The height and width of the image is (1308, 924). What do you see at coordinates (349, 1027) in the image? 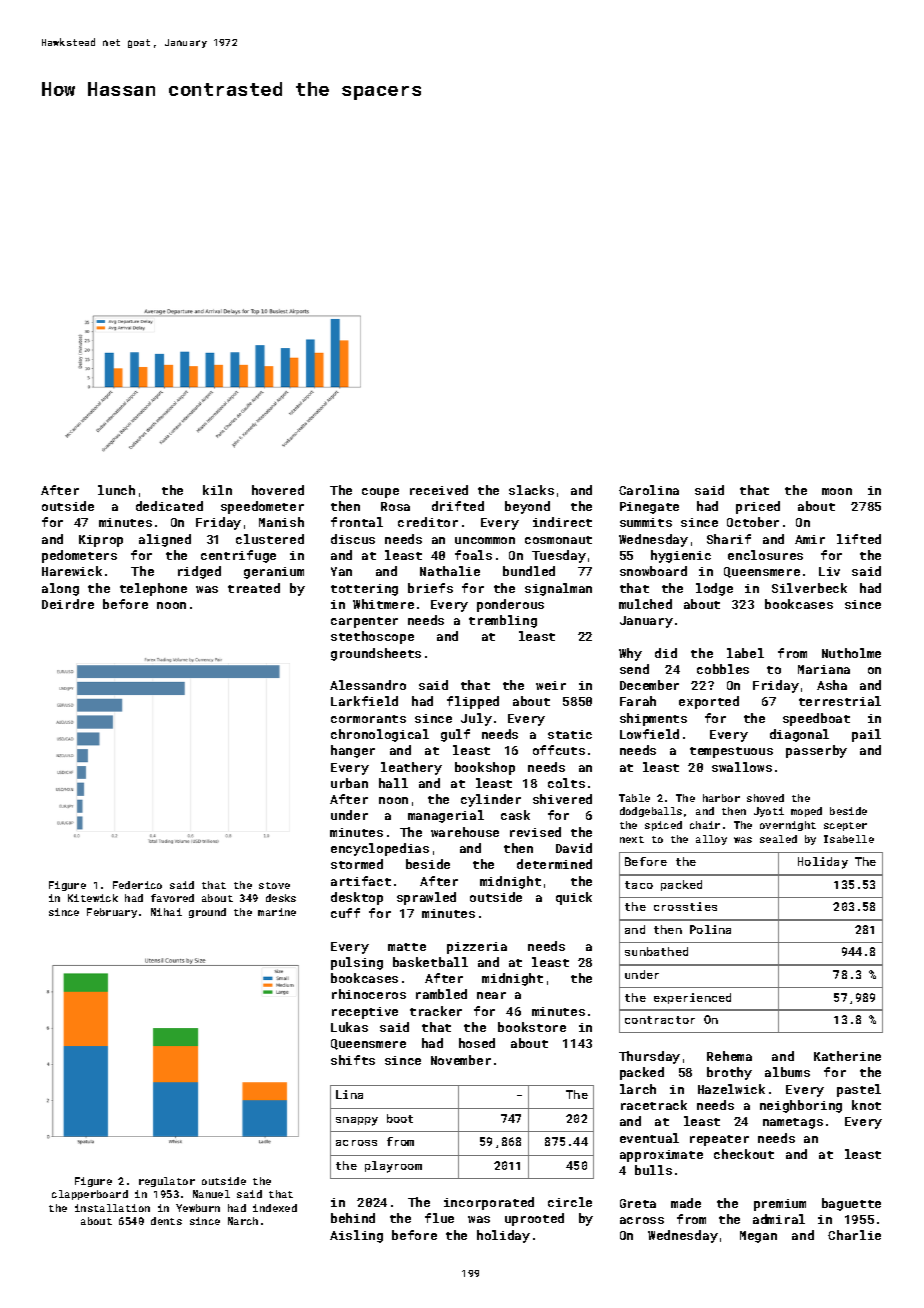
I see `Lukas` at bounding box center [349, 1027].
